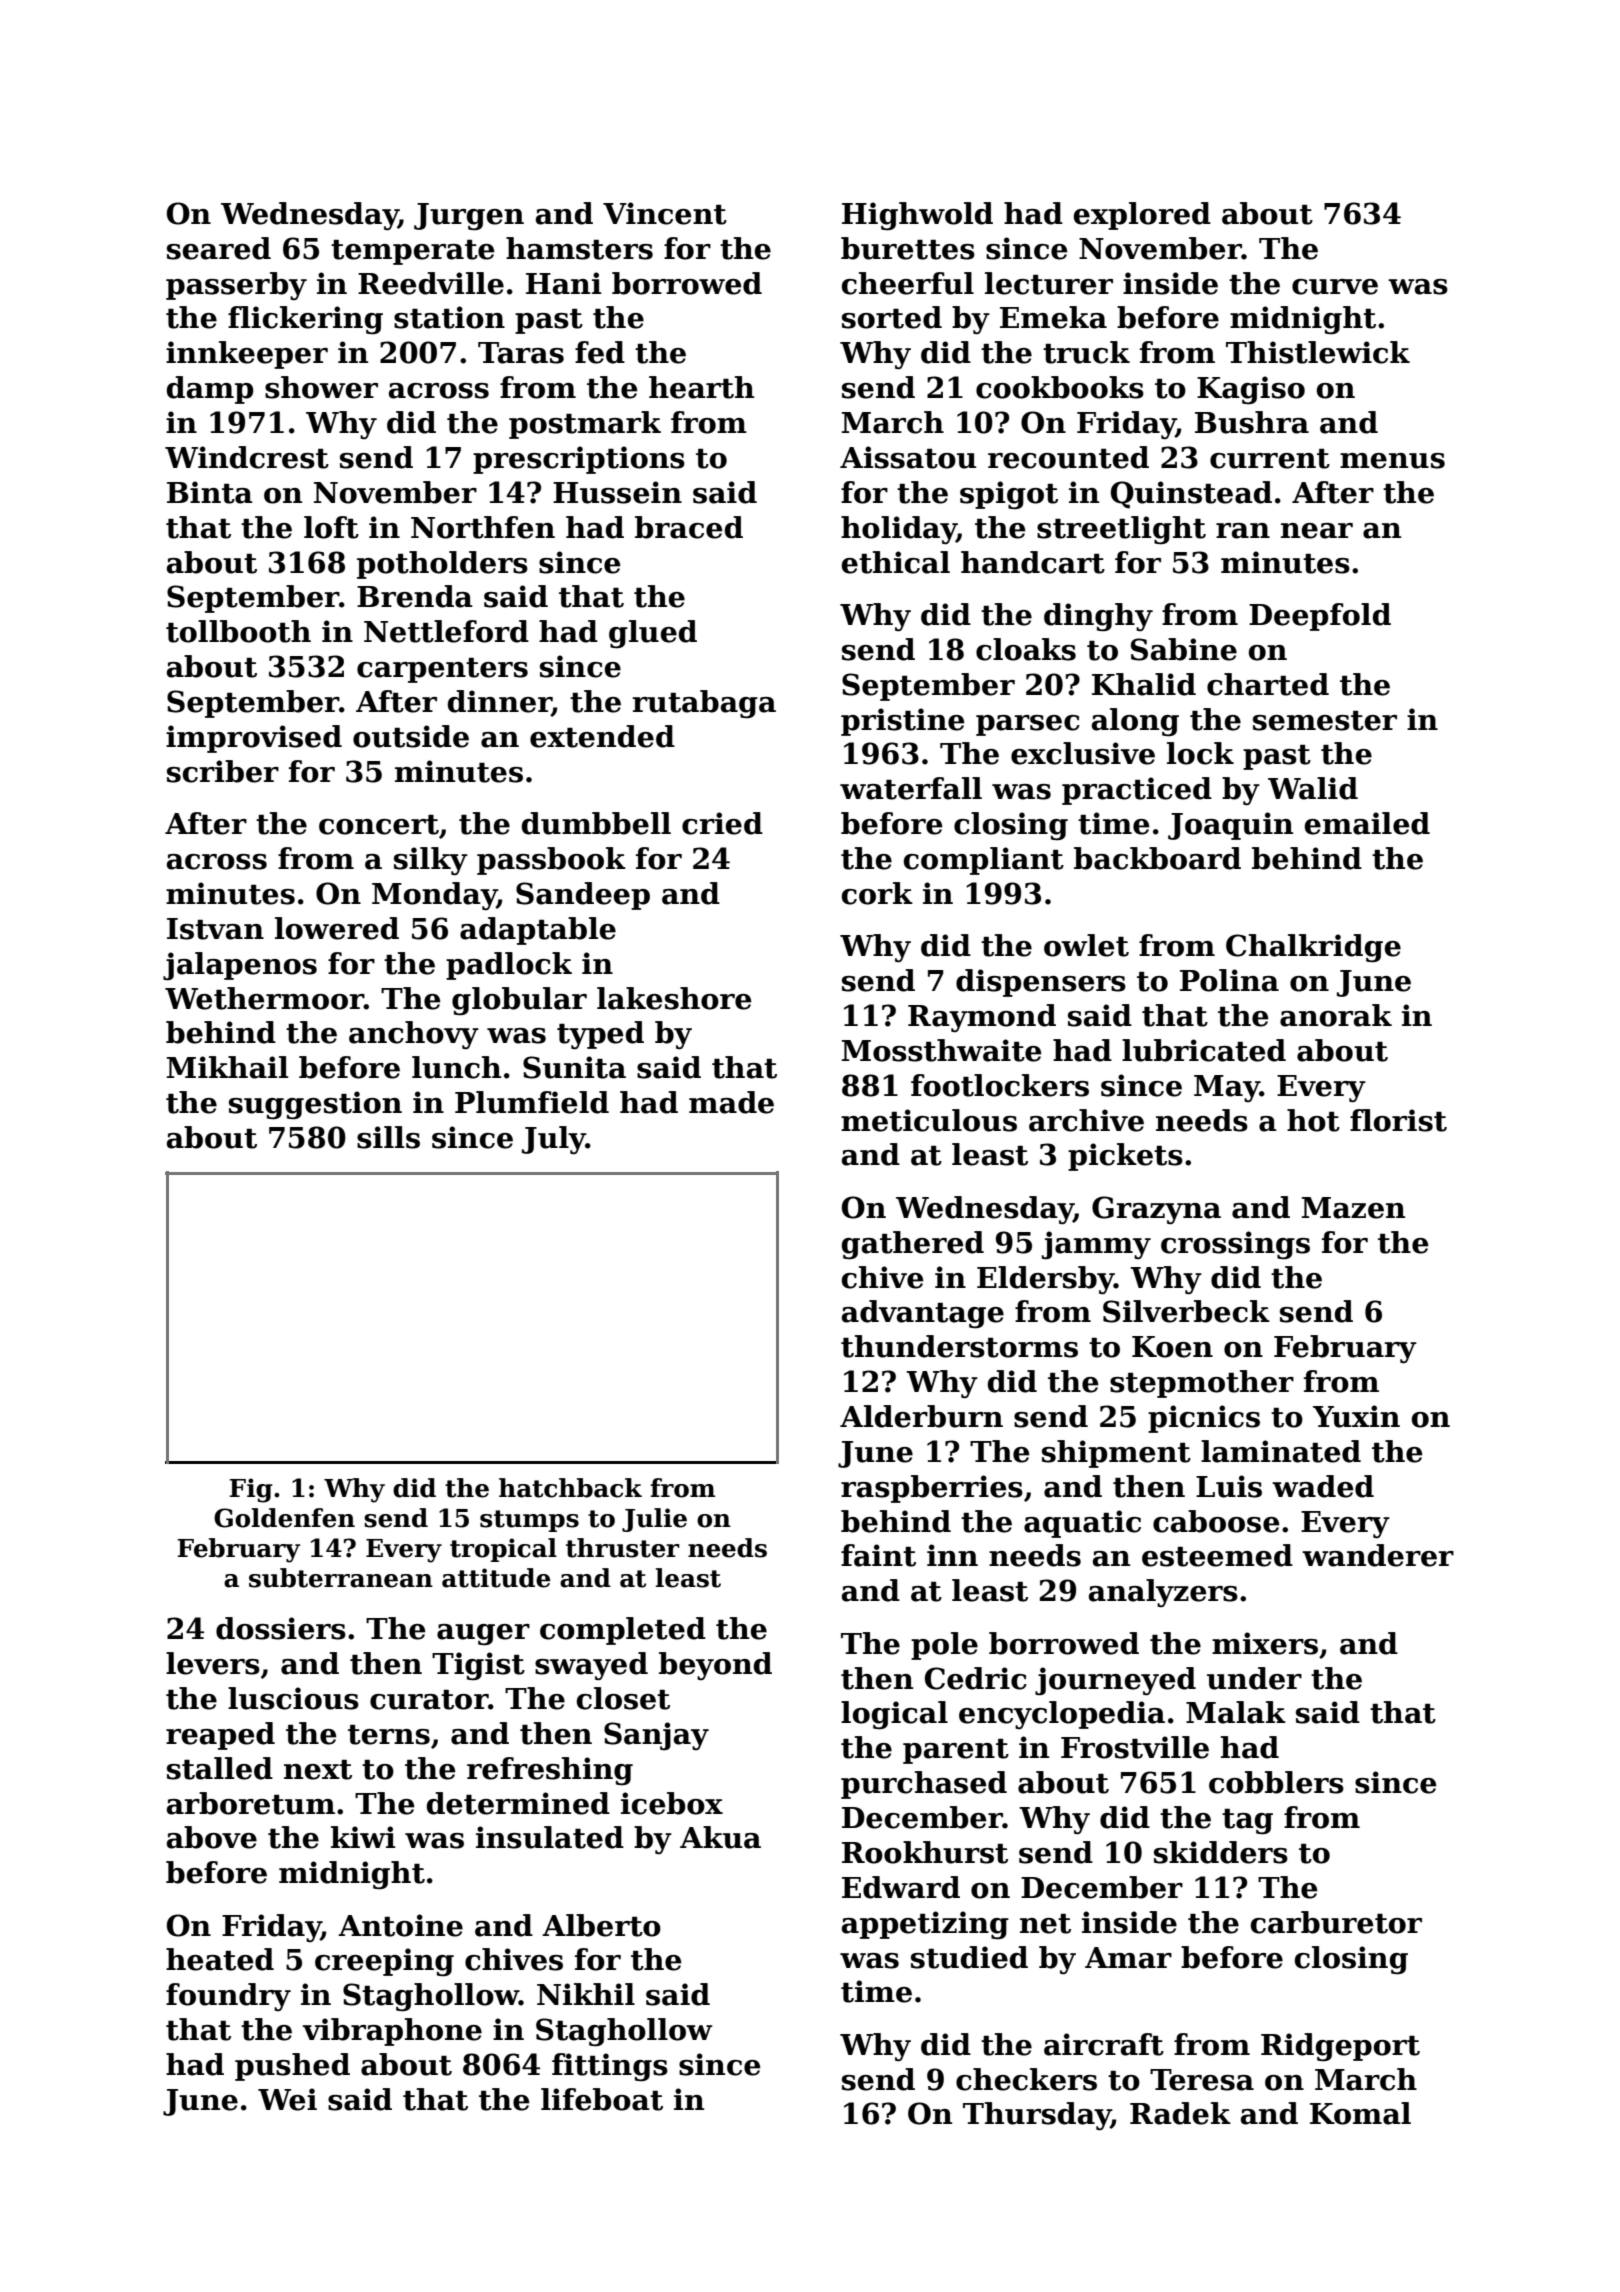  I want to click on Komal, so click(1360, 2113).
